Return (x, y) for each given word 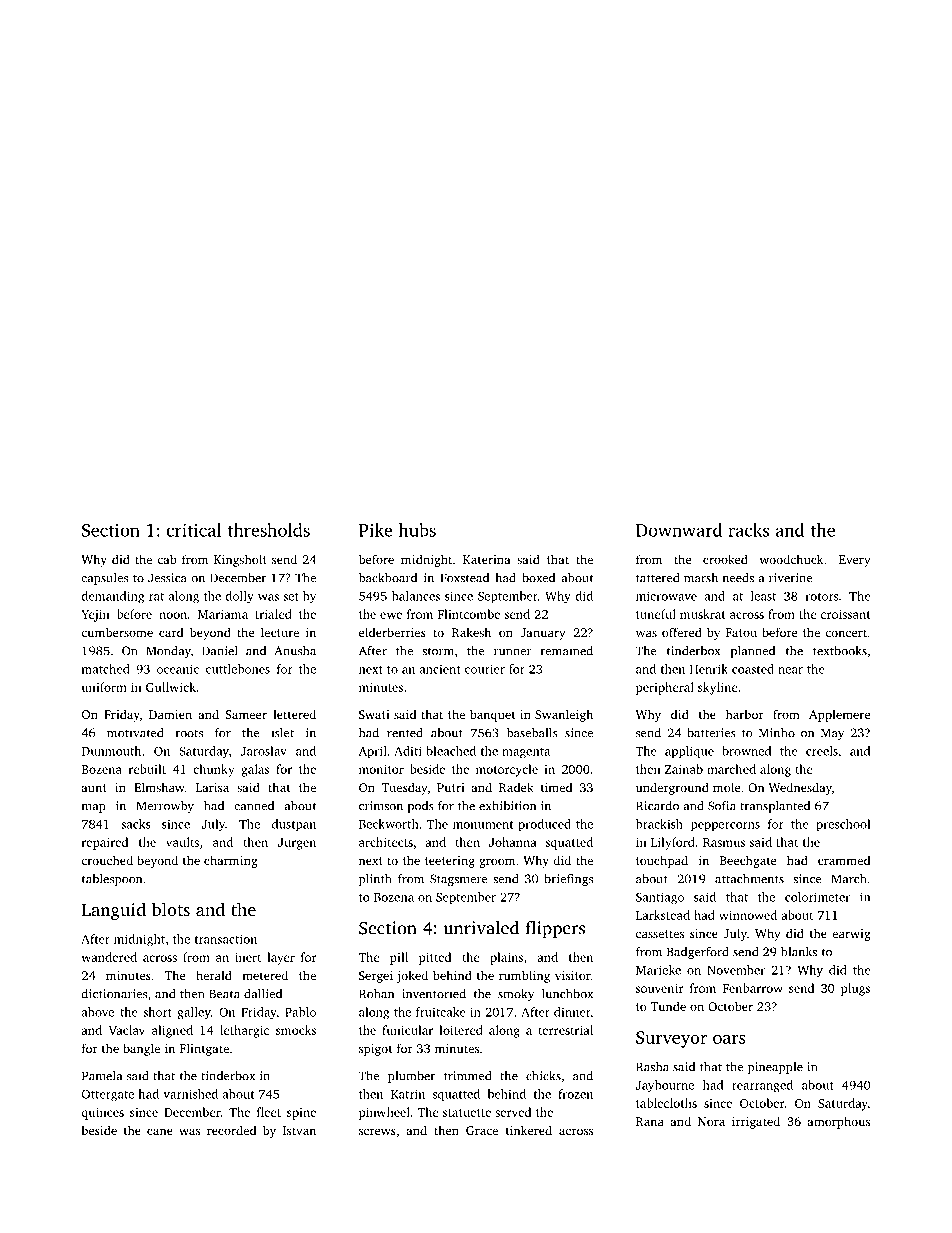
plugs (855, 989)
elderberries (392, 632)
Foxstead (465, 578)
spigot (376, 1050)
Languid (114, 911)
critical (193, 530)
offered (682, 632)
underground (672, 788)
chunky (214, 770)
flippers (555, 929)
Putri (450, 787)
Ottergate (108, 1095)
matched (105, 669)
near (790, 670)
